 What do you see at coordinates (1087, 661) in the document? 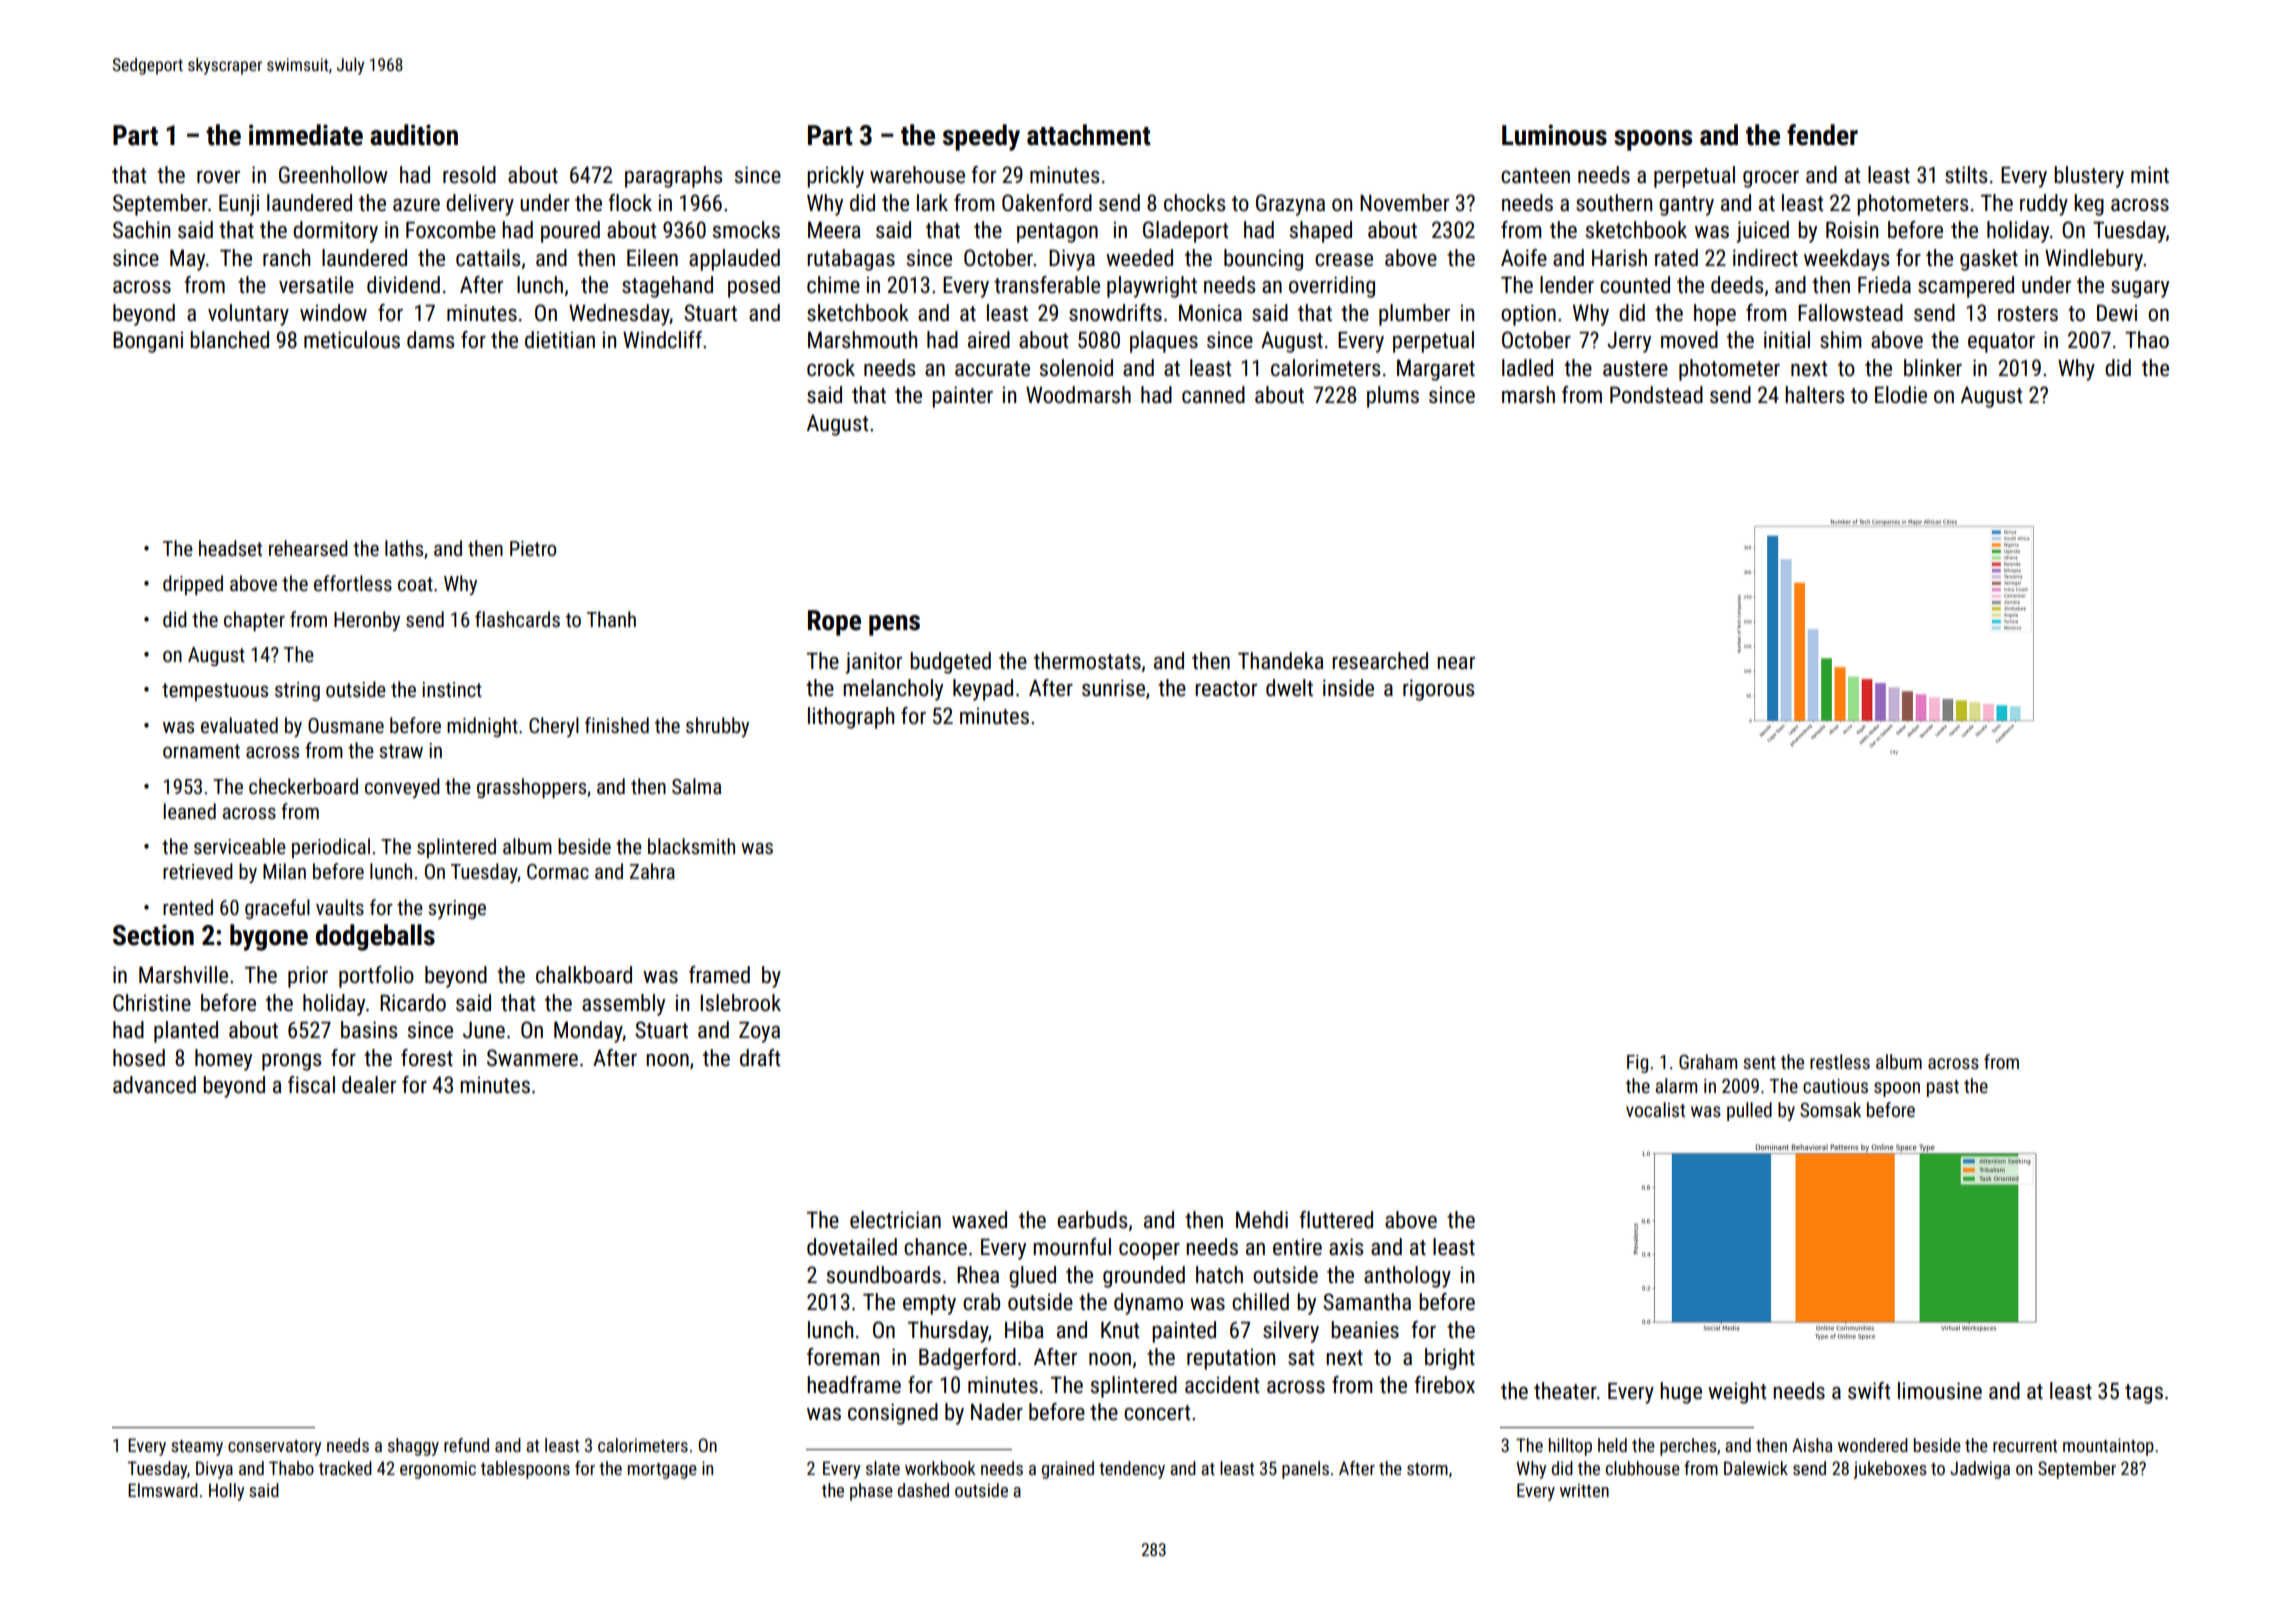
I see `thermostats` at bounding box center [1087, 661].
